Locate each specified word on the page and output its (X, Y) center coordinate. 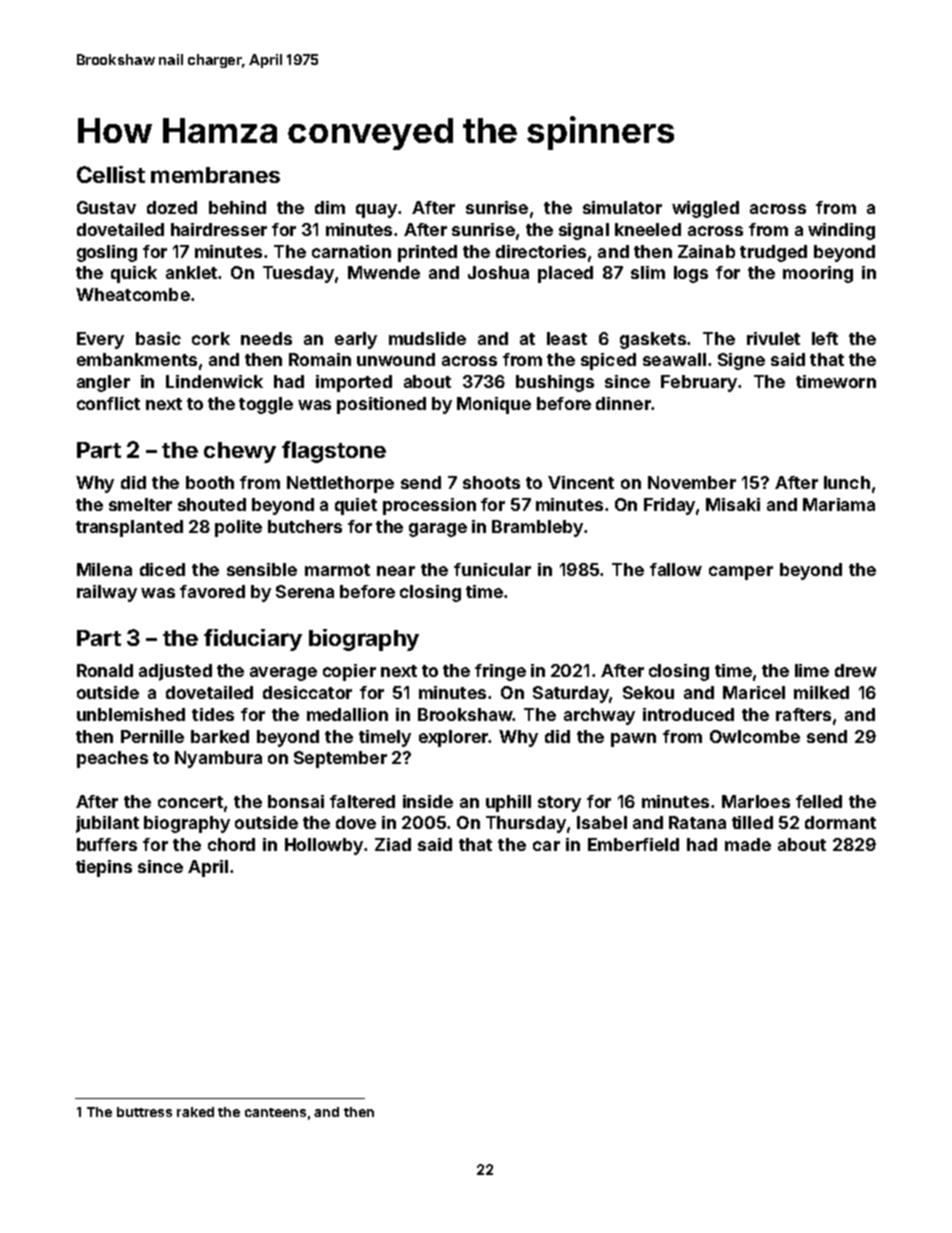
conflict (108, 403)
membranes (215, 175)
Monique (494, 405)
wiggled (705, 209)
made (748, 844)
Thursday (526, 824)
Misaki (733, 504)
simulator (622, 207)
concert (190, 802)
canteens (275, 1112)
